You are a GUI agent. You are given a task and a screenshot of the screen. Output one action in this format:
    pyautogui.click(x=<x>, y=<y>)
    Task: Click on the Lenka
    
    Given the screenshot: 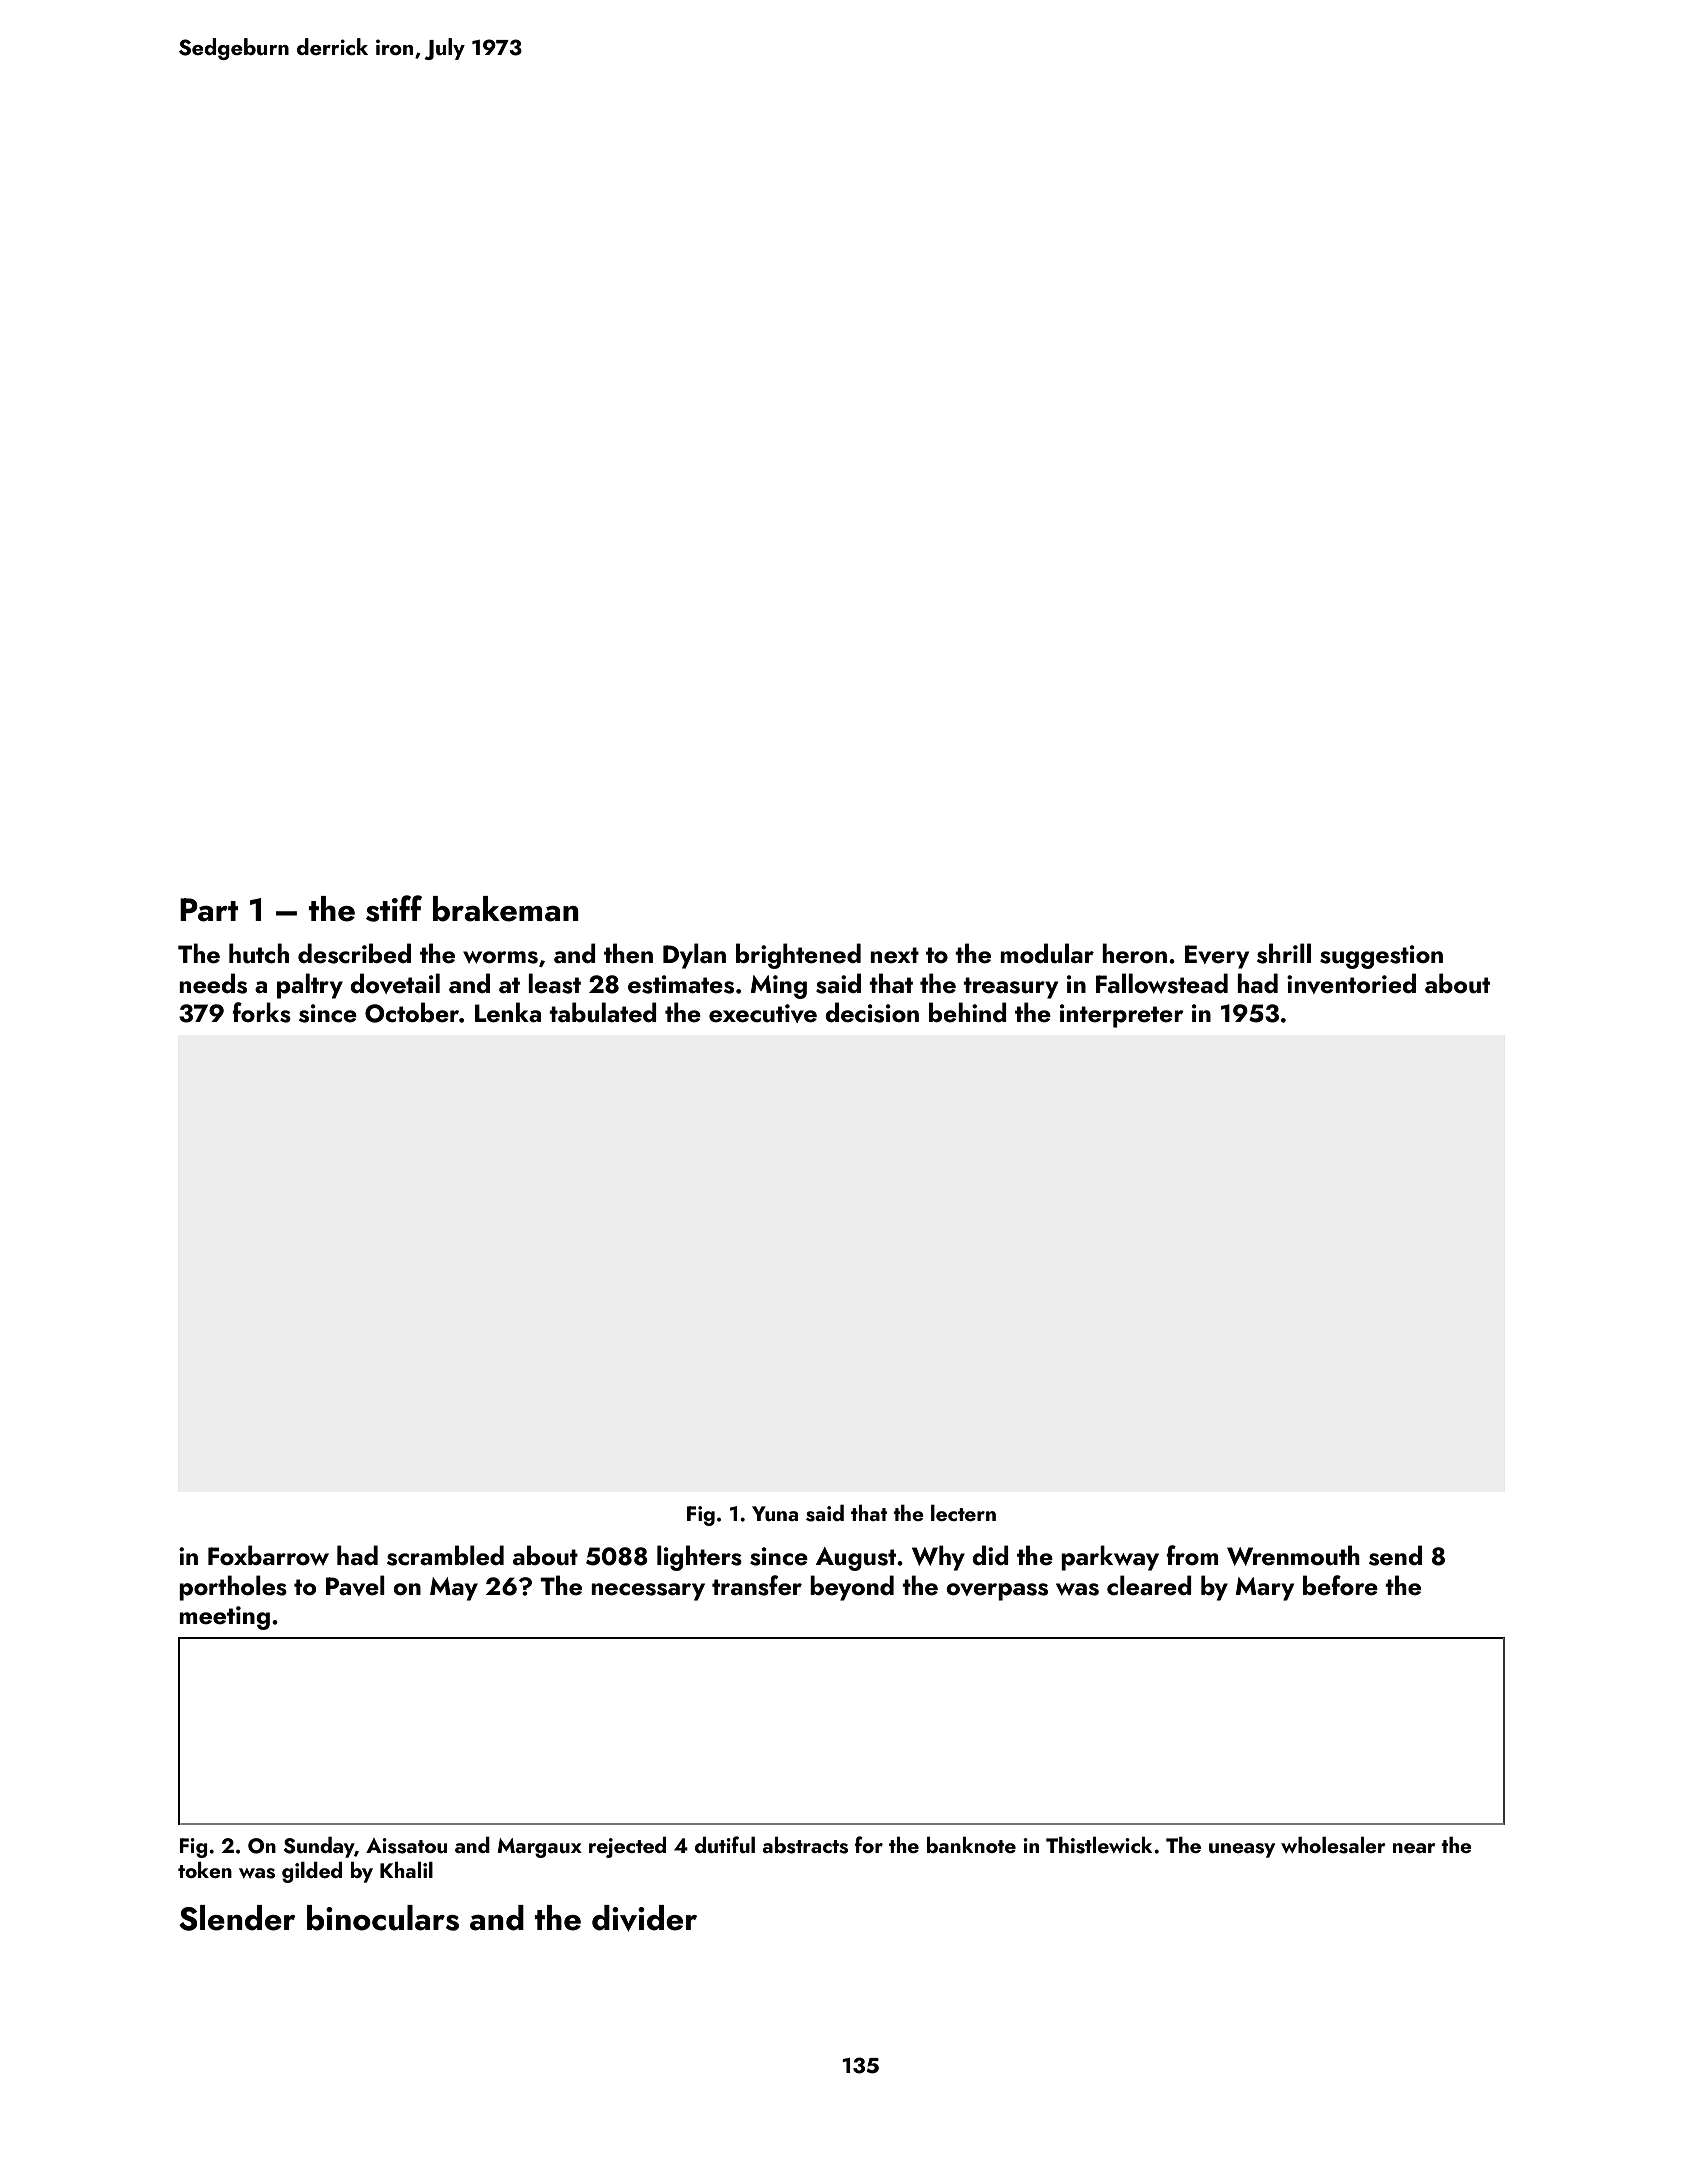 What is the action you would take?
    pyautogui.click(x=508, y=1012)
